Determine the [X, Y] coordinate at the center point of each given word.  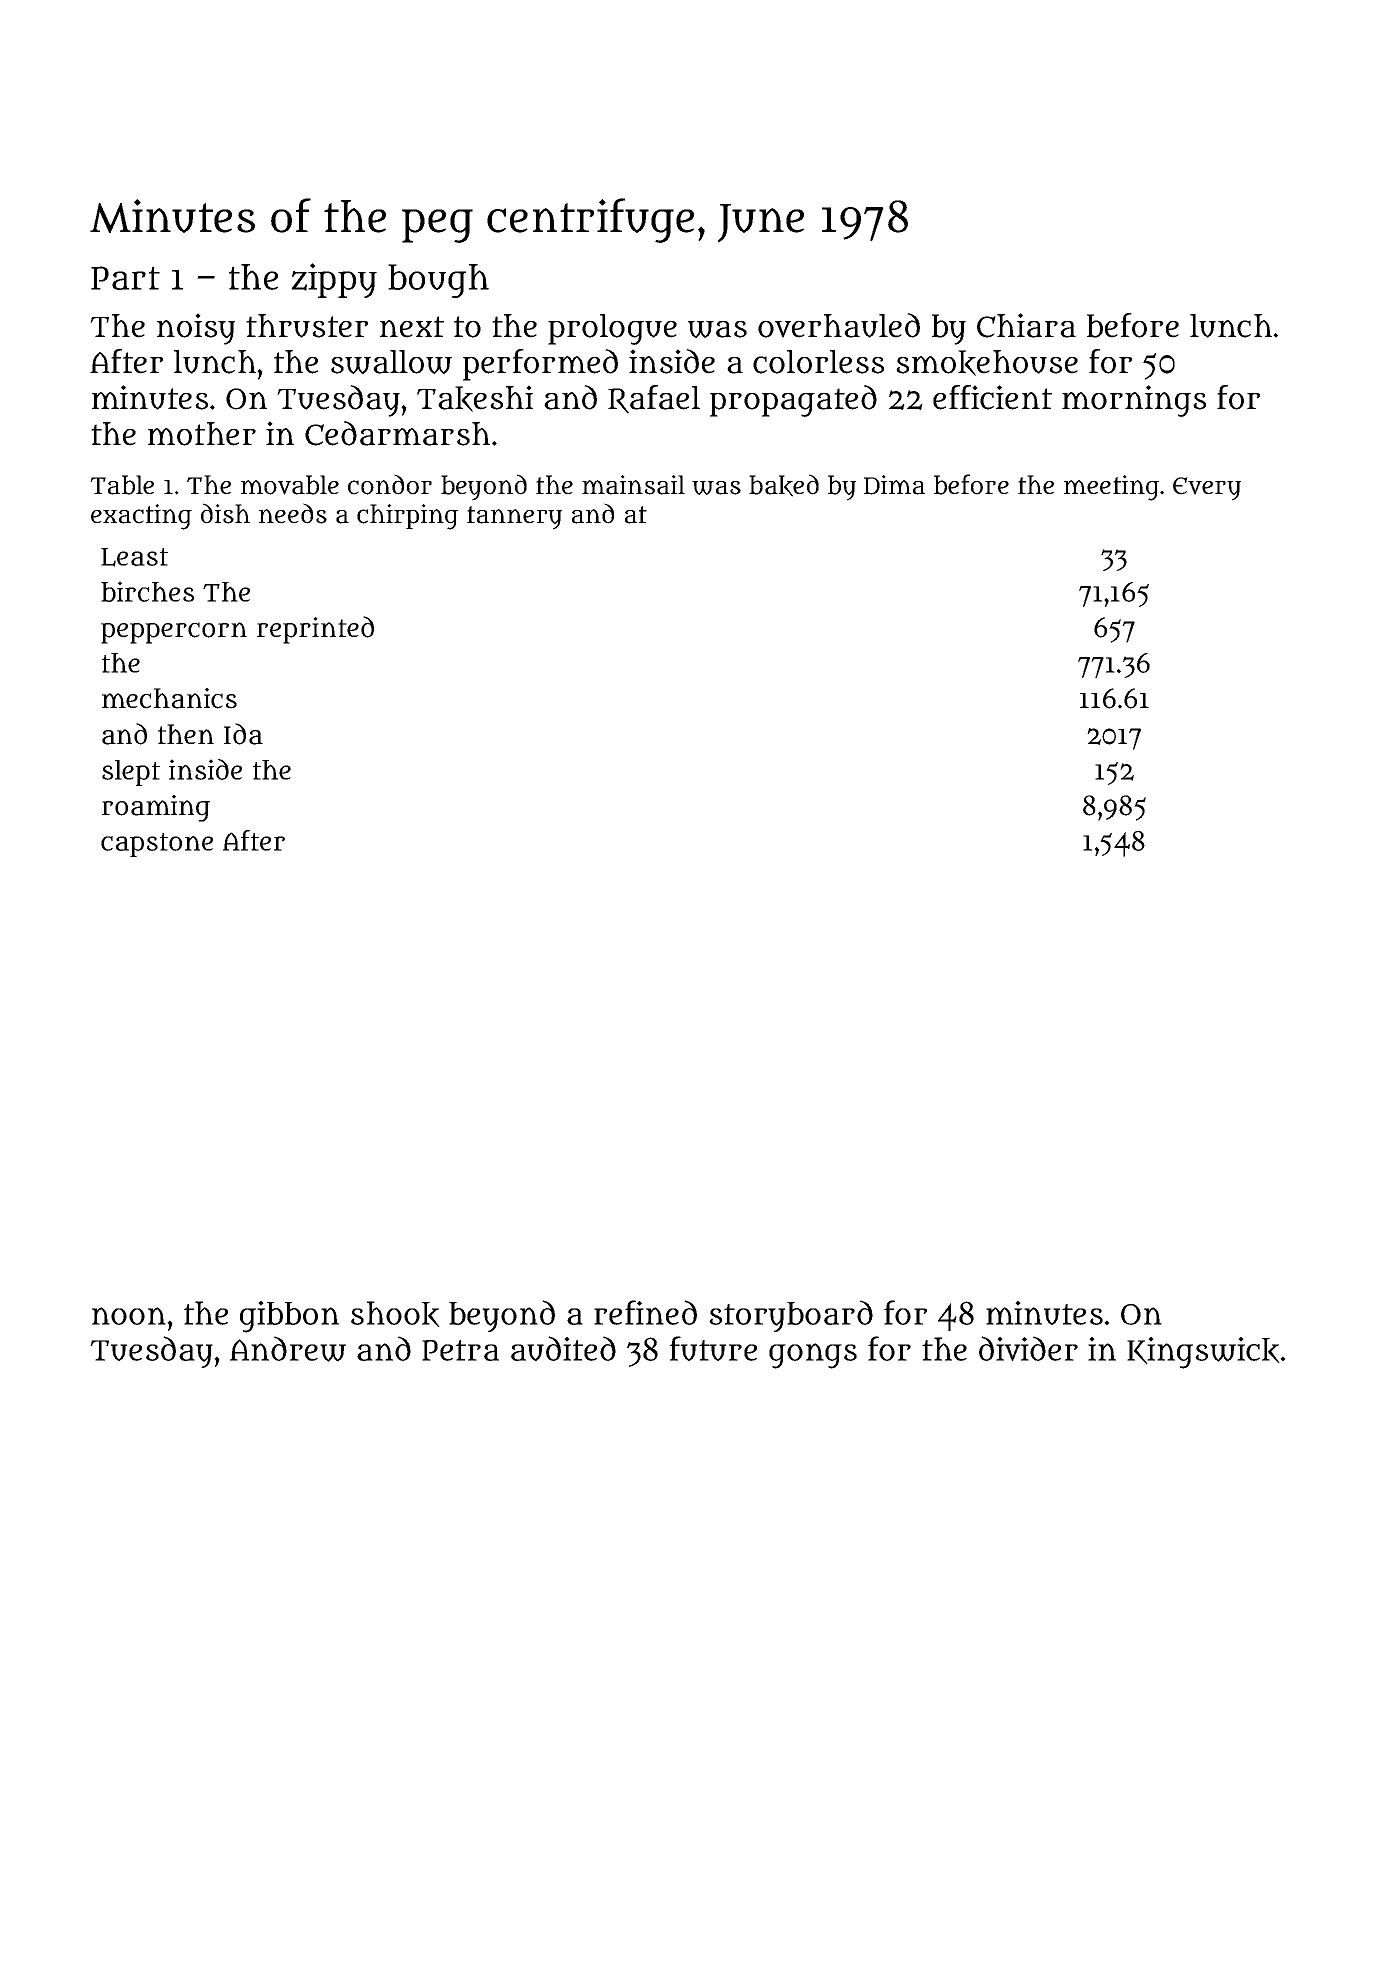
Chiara [1026, 325]
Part [125, 278]
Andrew [288, 1349]
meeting [1111, 488]
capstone [157, 845]
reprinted [315, 630]
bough [438, 281]
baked [784, 485]
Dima [894, 485]
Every [1207, 489]
